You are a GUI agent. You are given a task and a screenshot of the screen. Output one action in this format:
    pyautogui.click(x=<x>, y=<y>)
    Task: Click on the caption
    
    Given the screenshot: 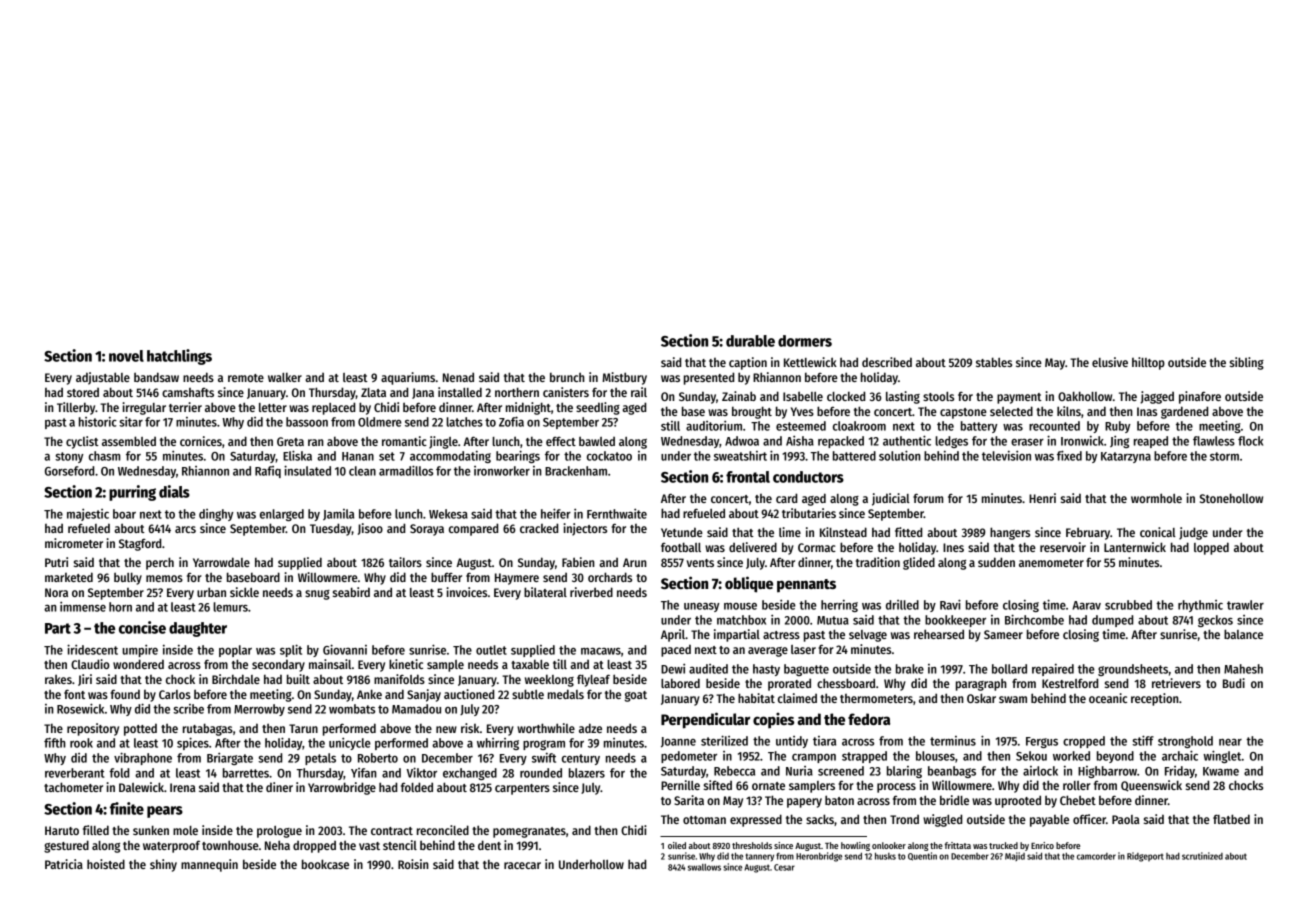 What is the action you would take?
    pyautogui.click(x=748, y=363)
